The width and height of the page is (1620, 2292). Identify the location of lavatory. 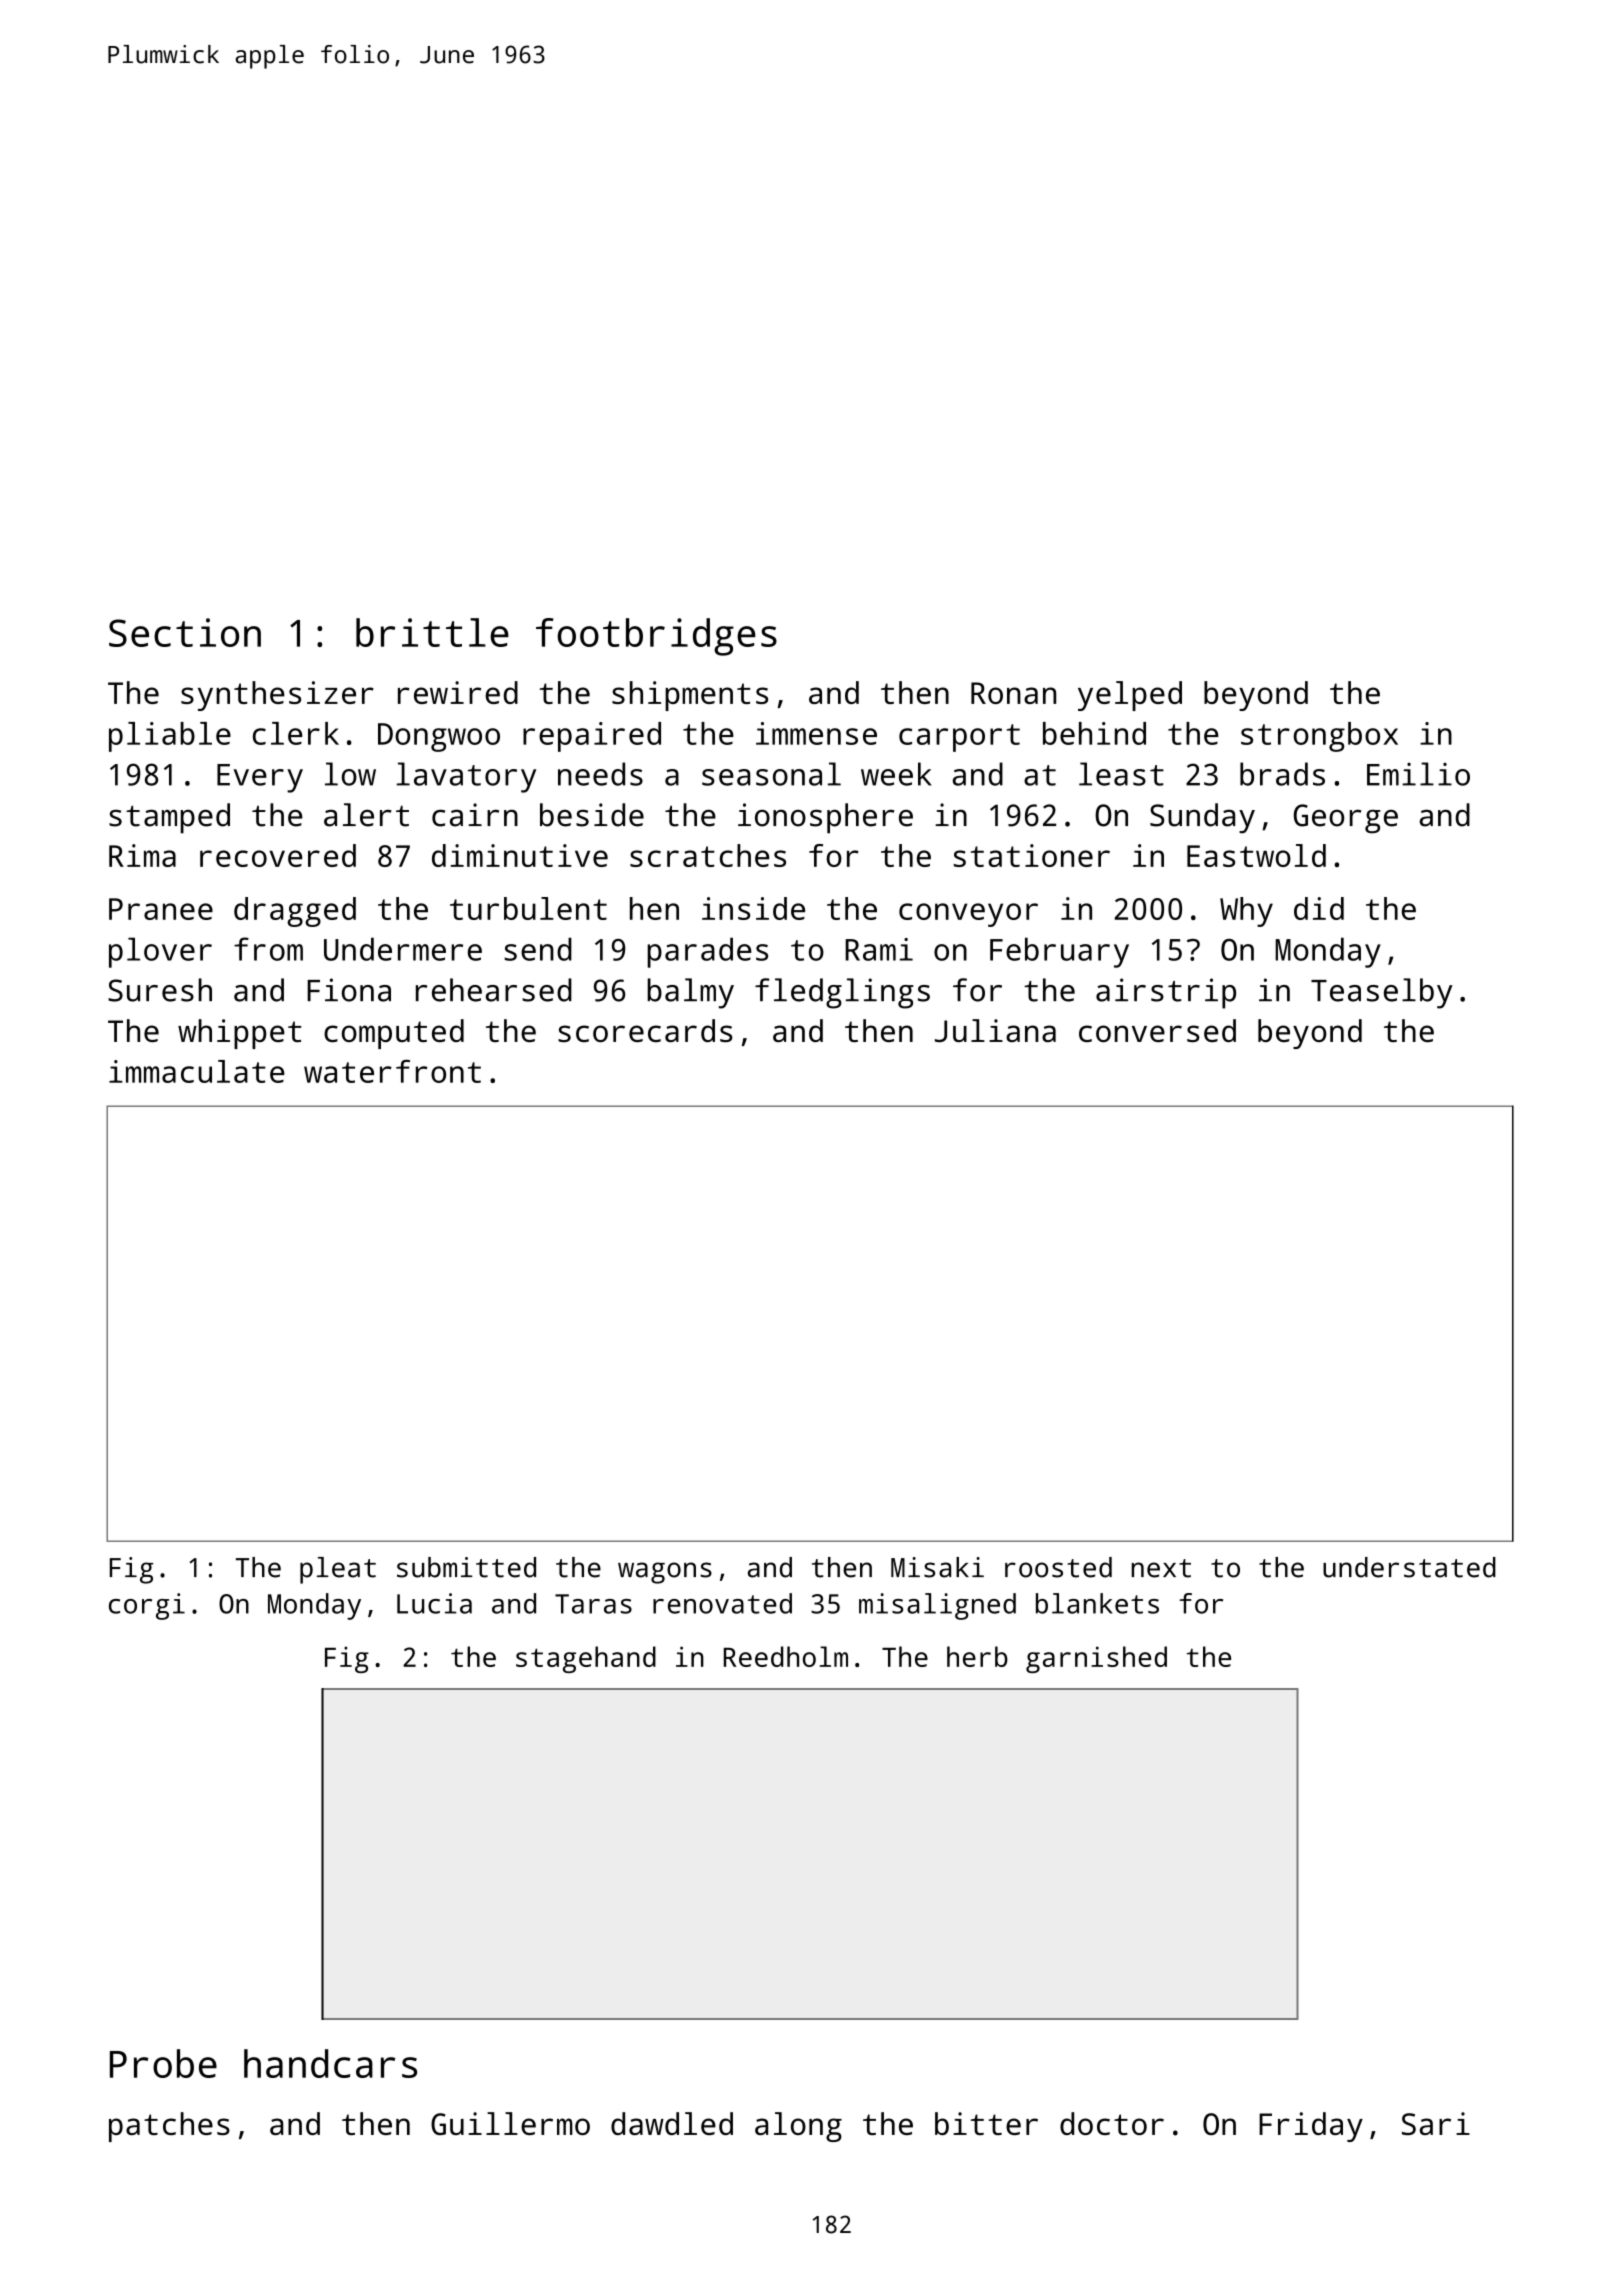
(466, 777).
